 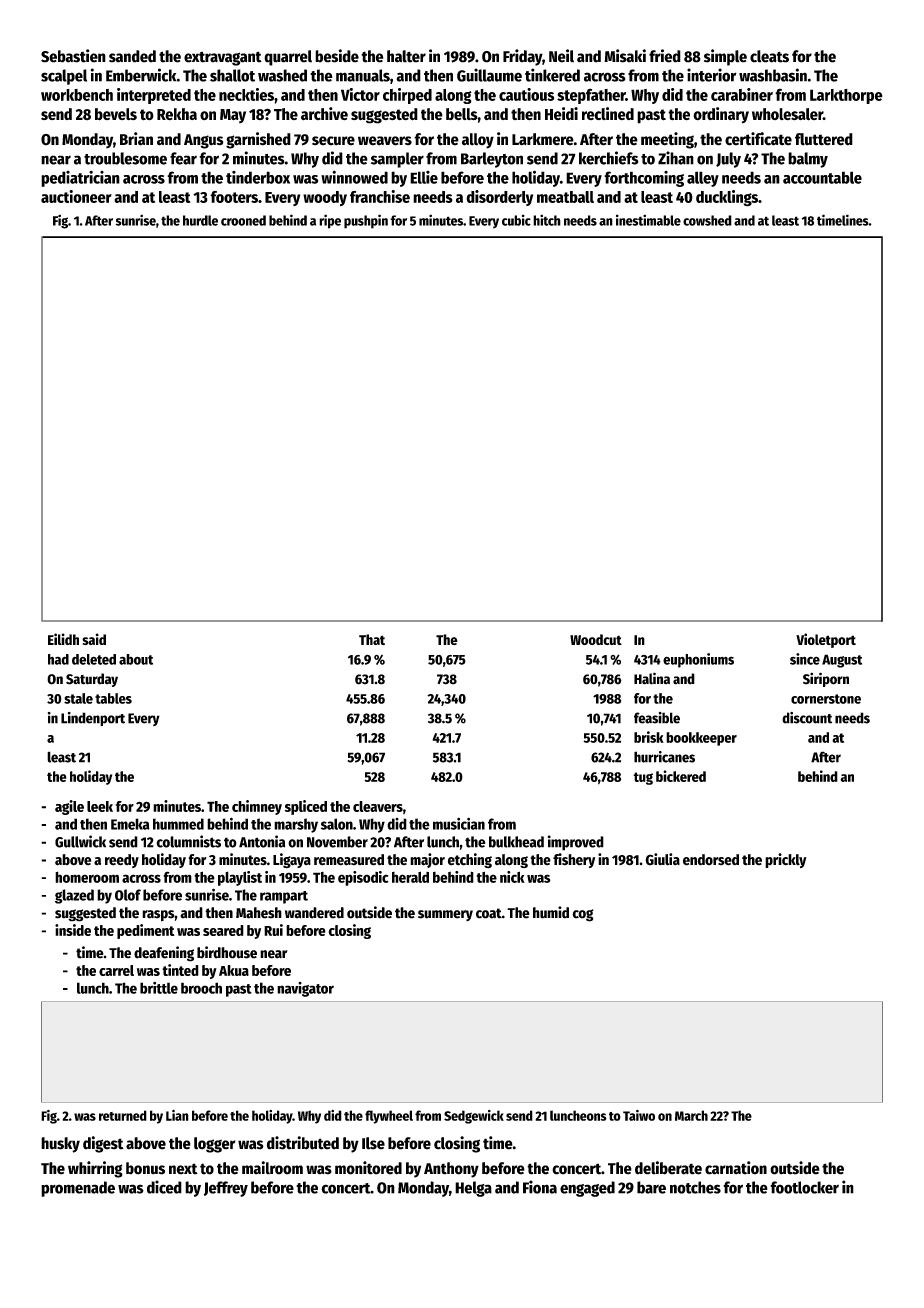 What do you see at coordinates (758, 139) in the screenshot?
I see `certificate` at bounding box center [758, 139].
